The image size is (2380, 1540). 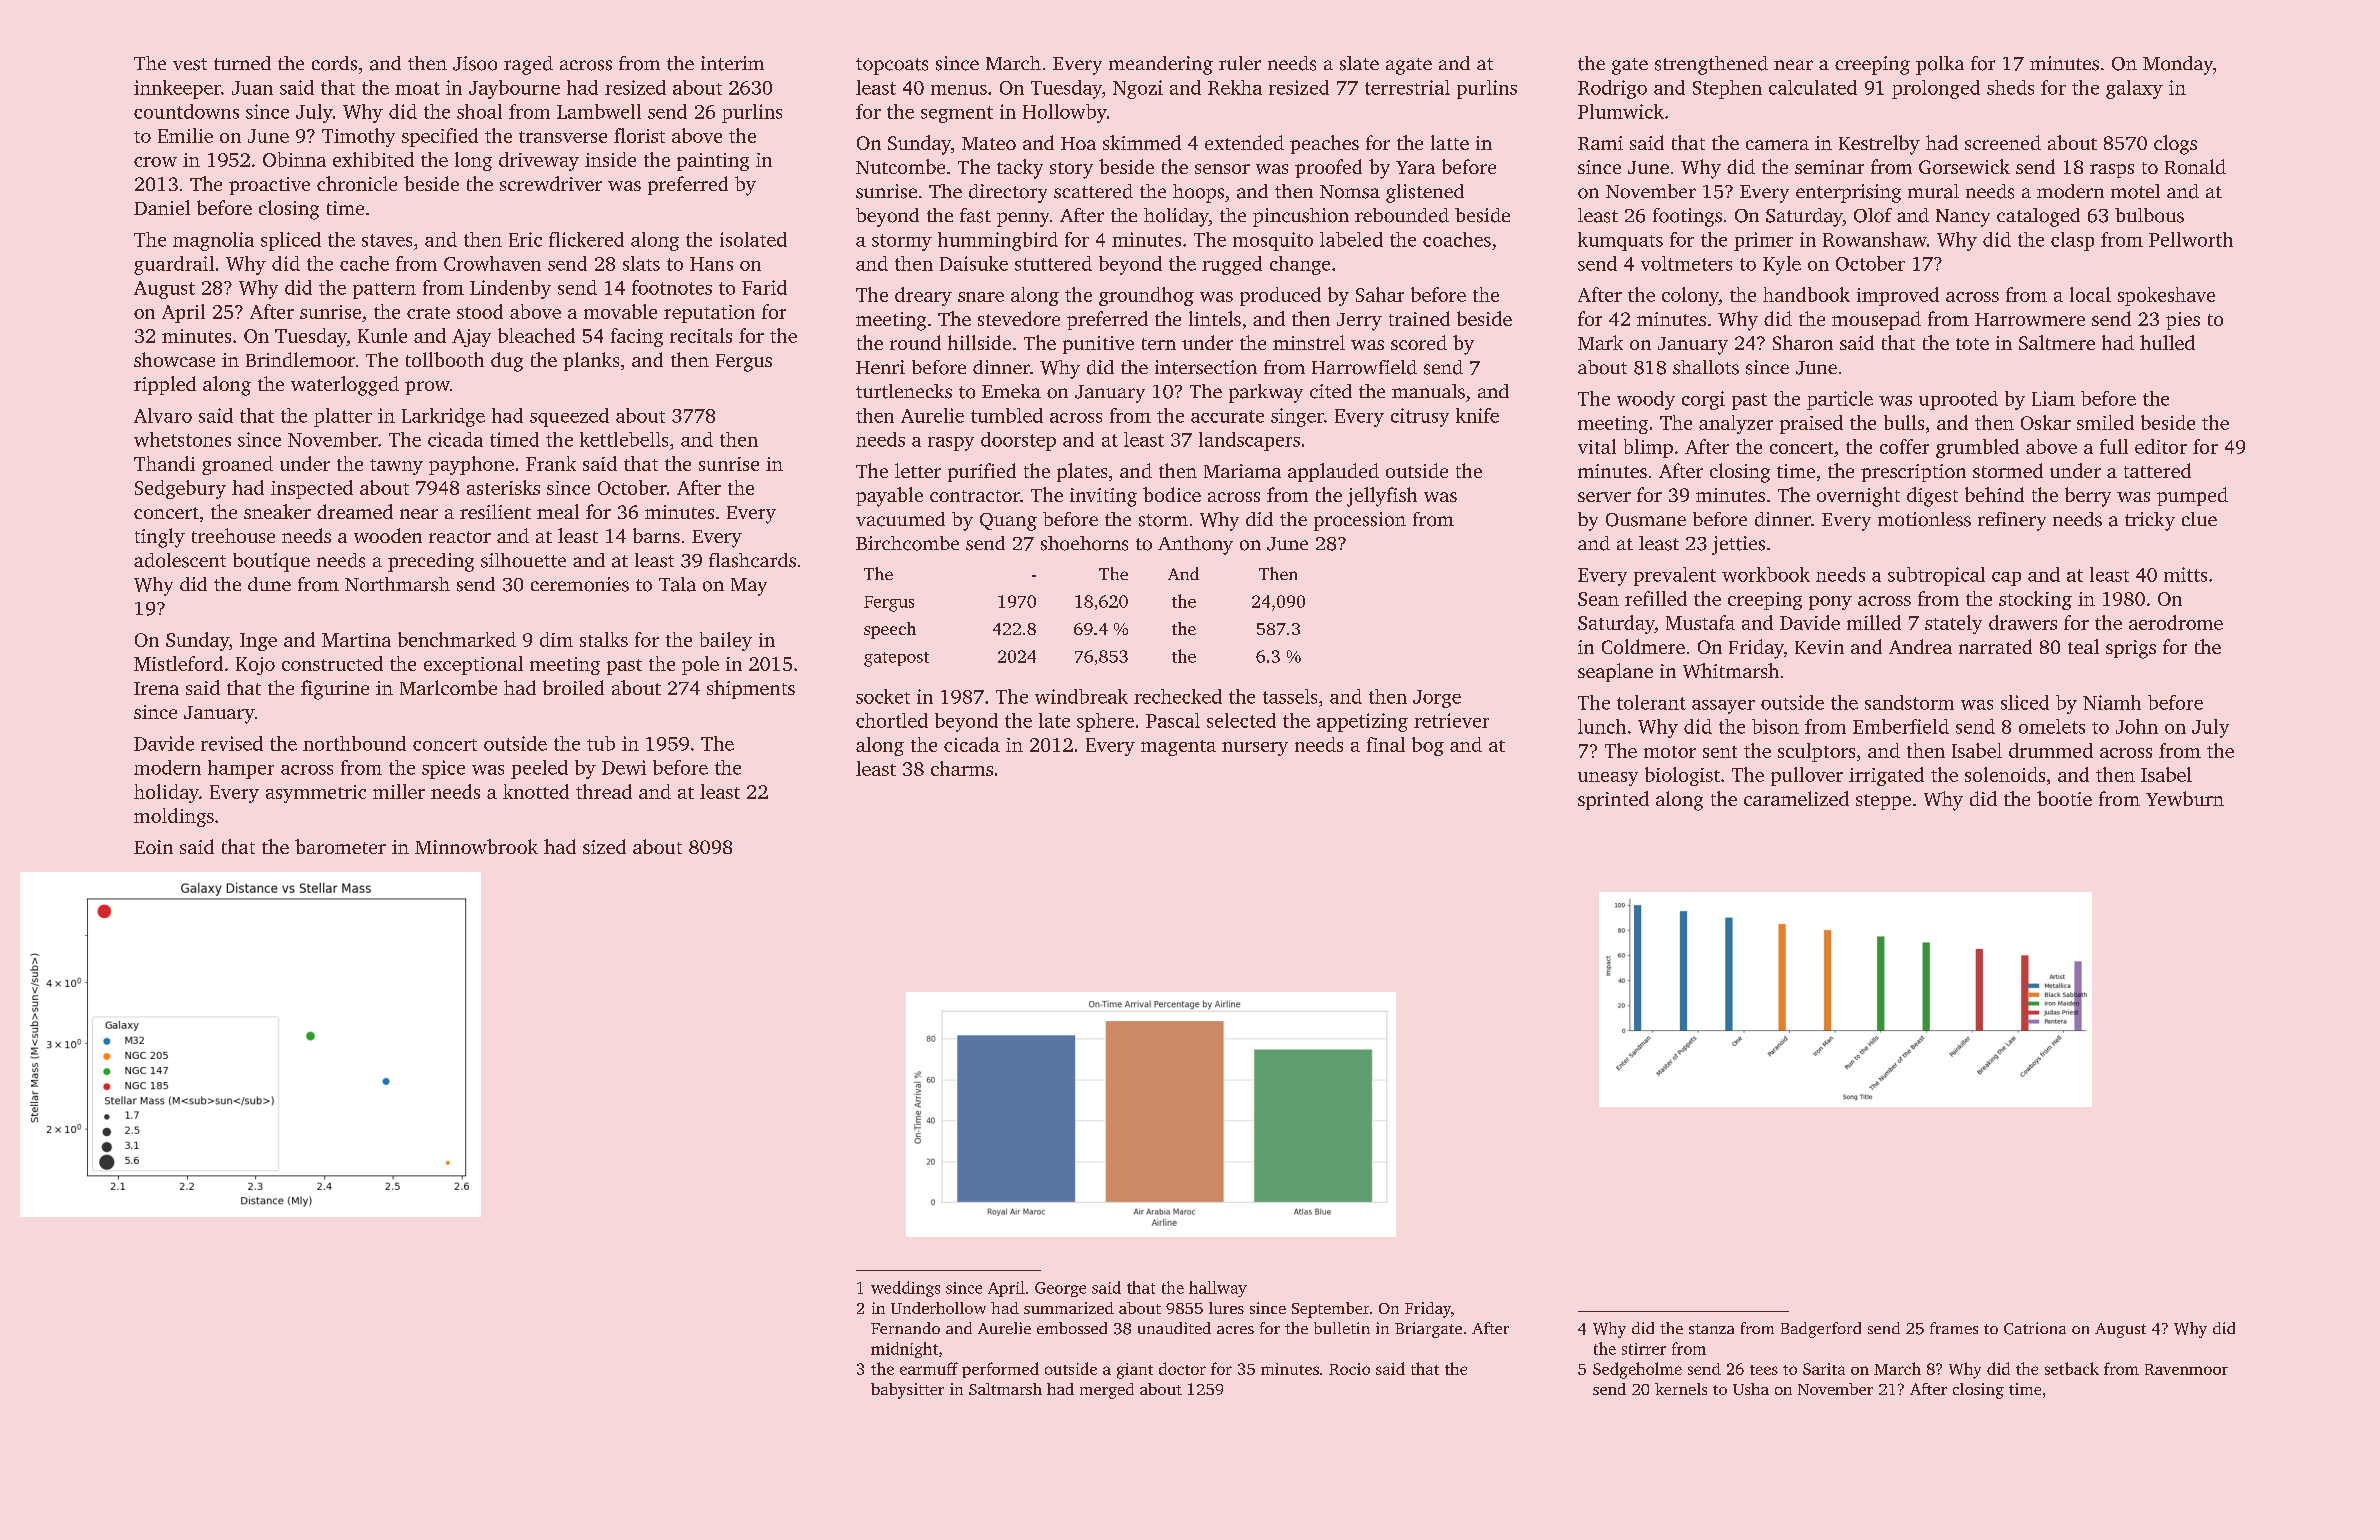 I want to click on babysitter, so click(x=907, y=1391).
